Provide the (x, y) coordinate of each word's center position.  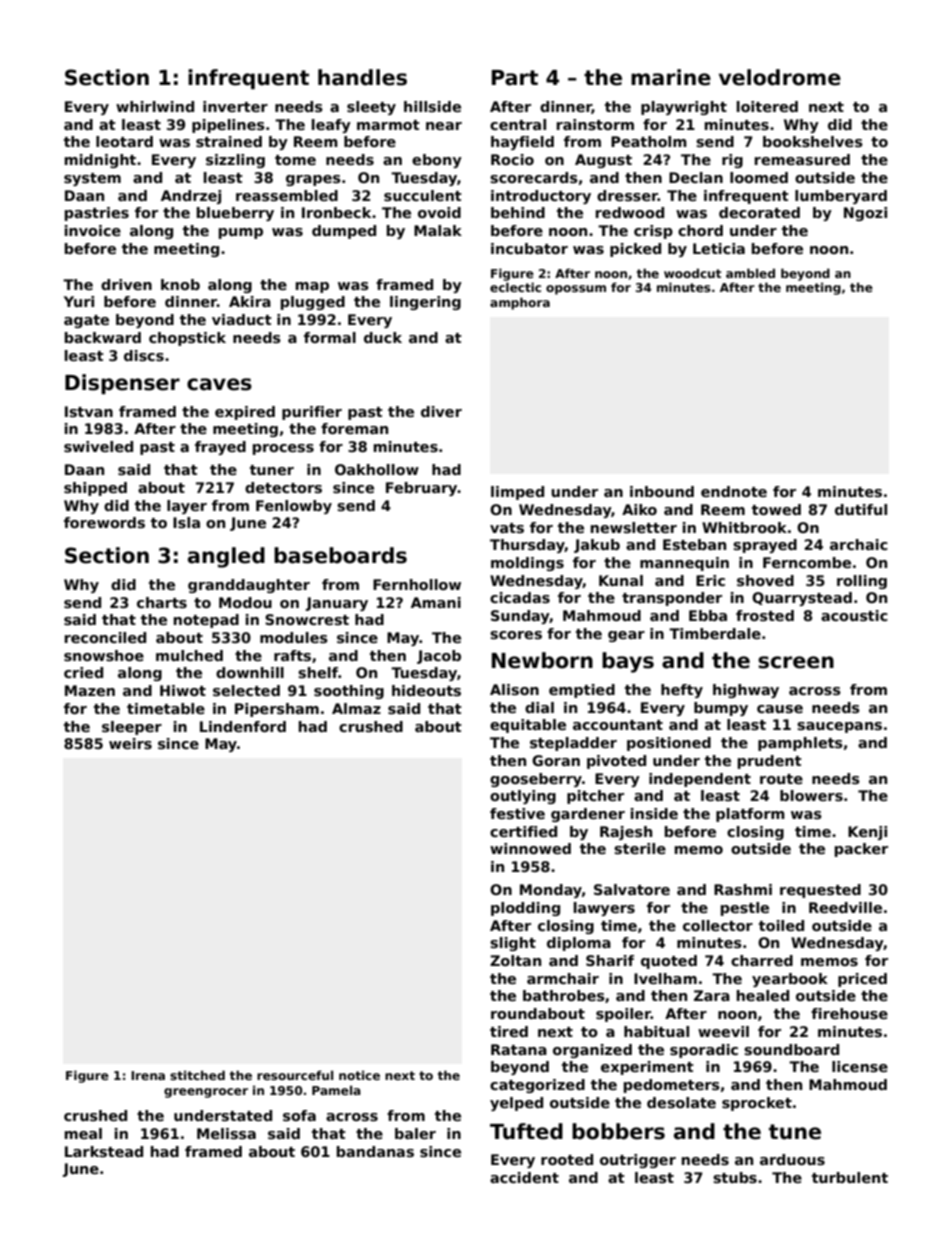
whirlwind (155, 106)
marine (671, 77)
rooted (567, 1159)
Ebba (708, 615)
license (860, 1066)
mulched (189, 655)
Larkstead (104, 1151)
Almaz (356, 708)
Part (515, 78)
